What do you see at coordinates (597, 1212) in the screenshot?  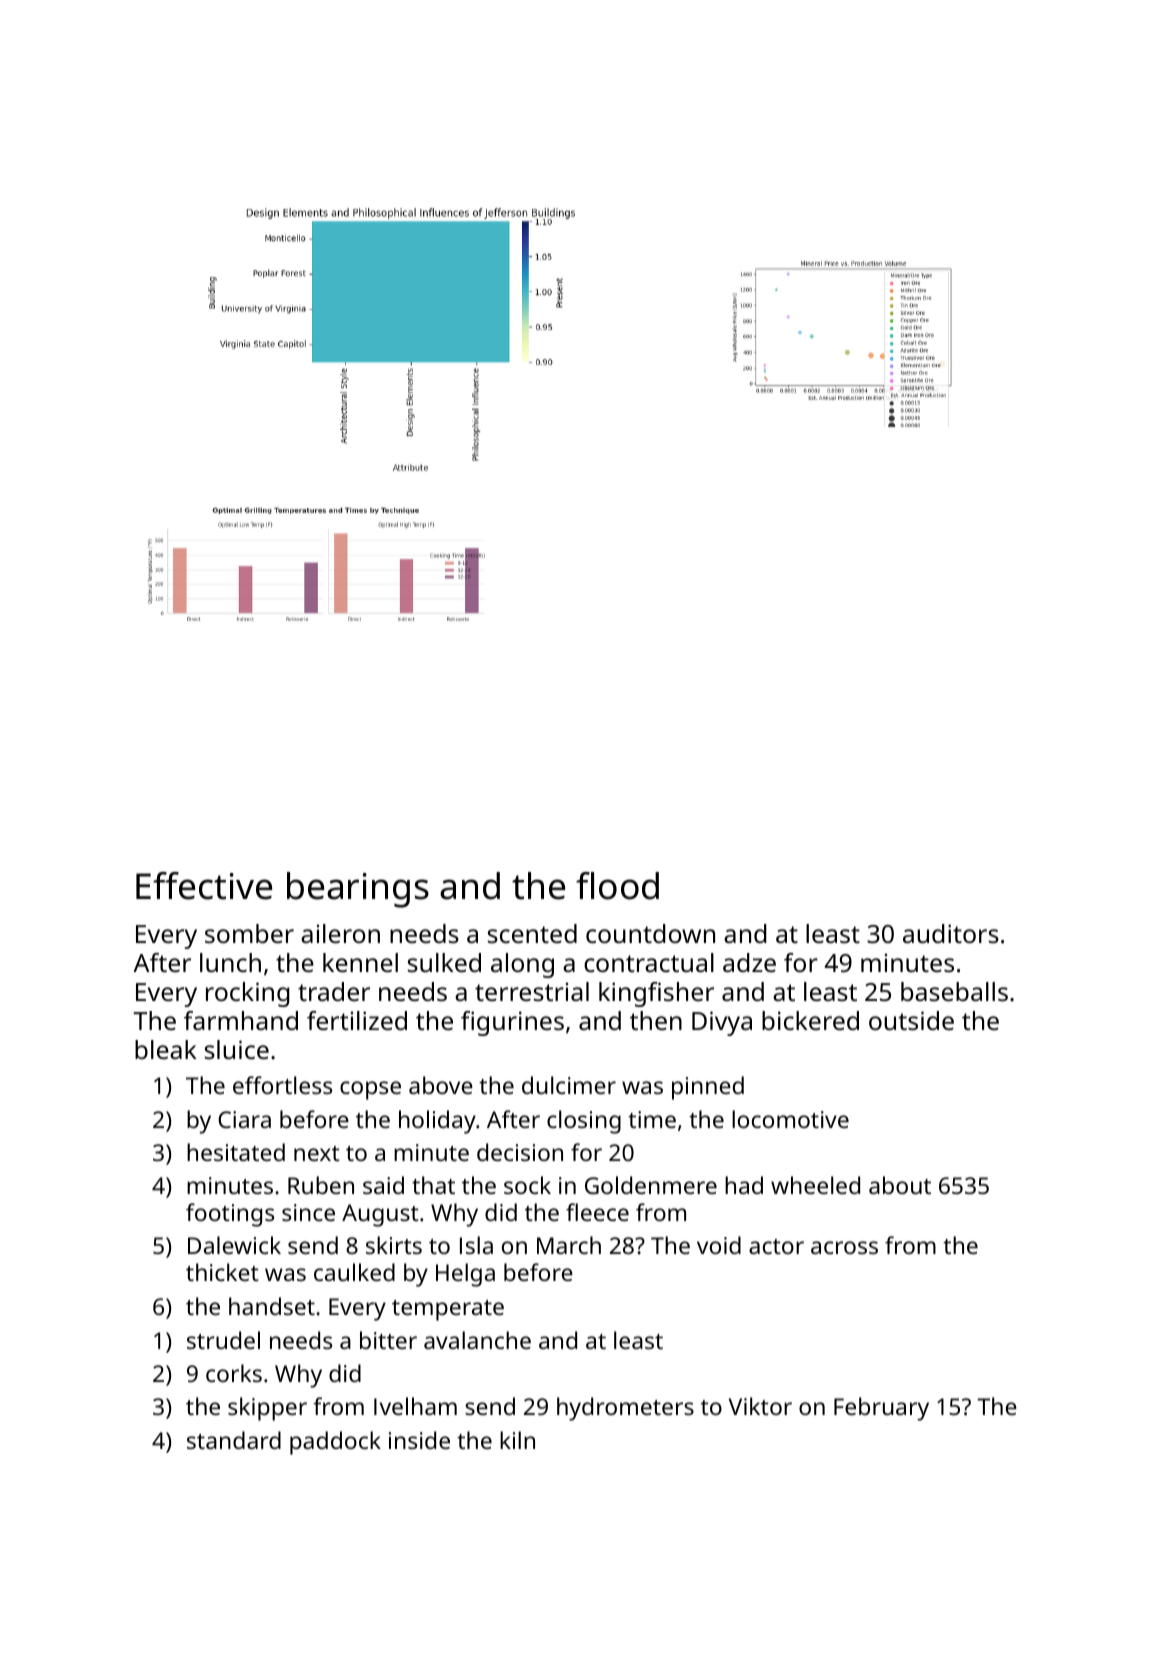 I see `fleece` at bounding box center [597, 1212].
